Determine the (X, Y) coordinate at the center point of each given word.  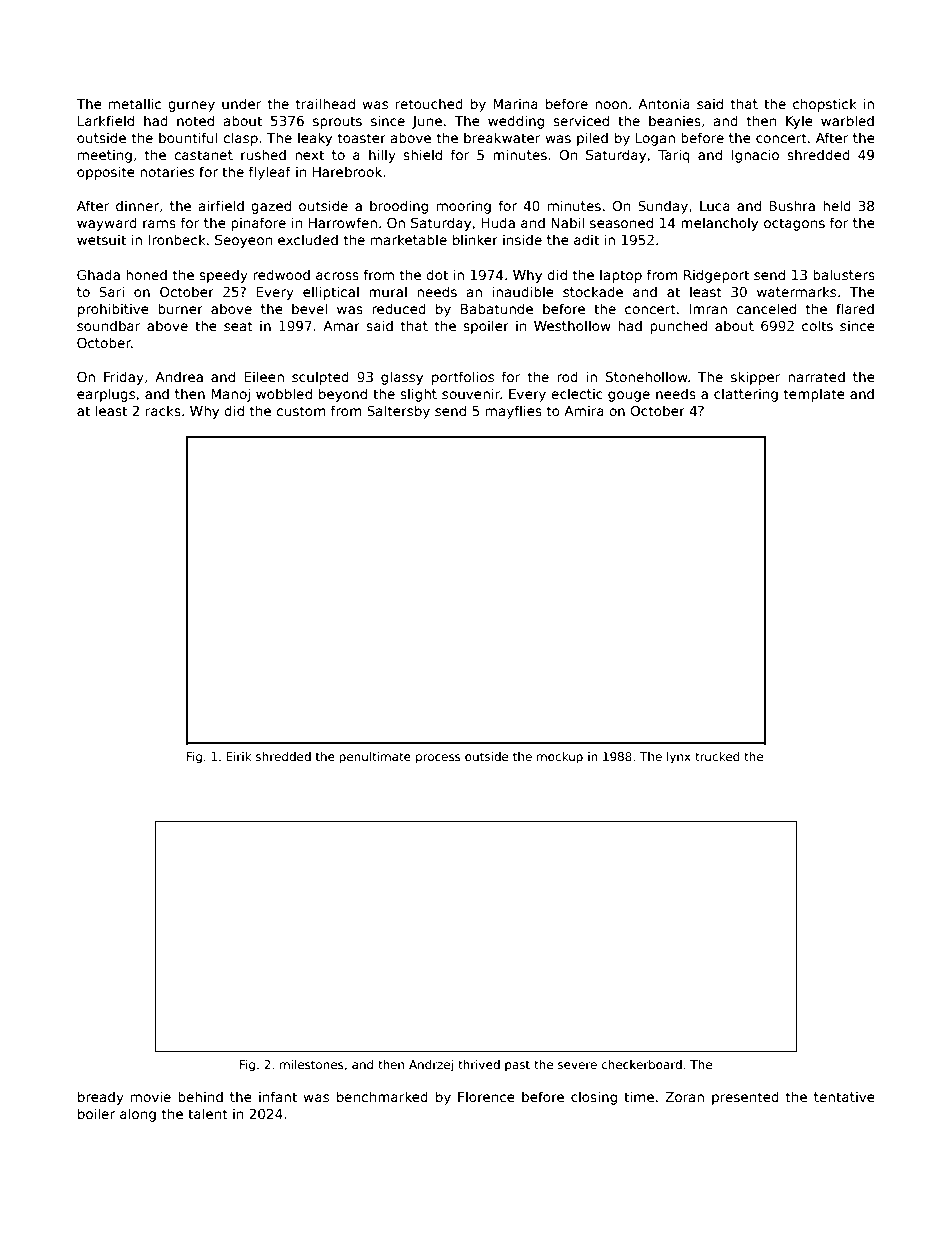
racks (163, 410)
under (241, 103)
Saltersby (398, 412)
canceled (766, 308)
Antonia (664, 103)
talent (208, 1113)
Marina (515, 103)
